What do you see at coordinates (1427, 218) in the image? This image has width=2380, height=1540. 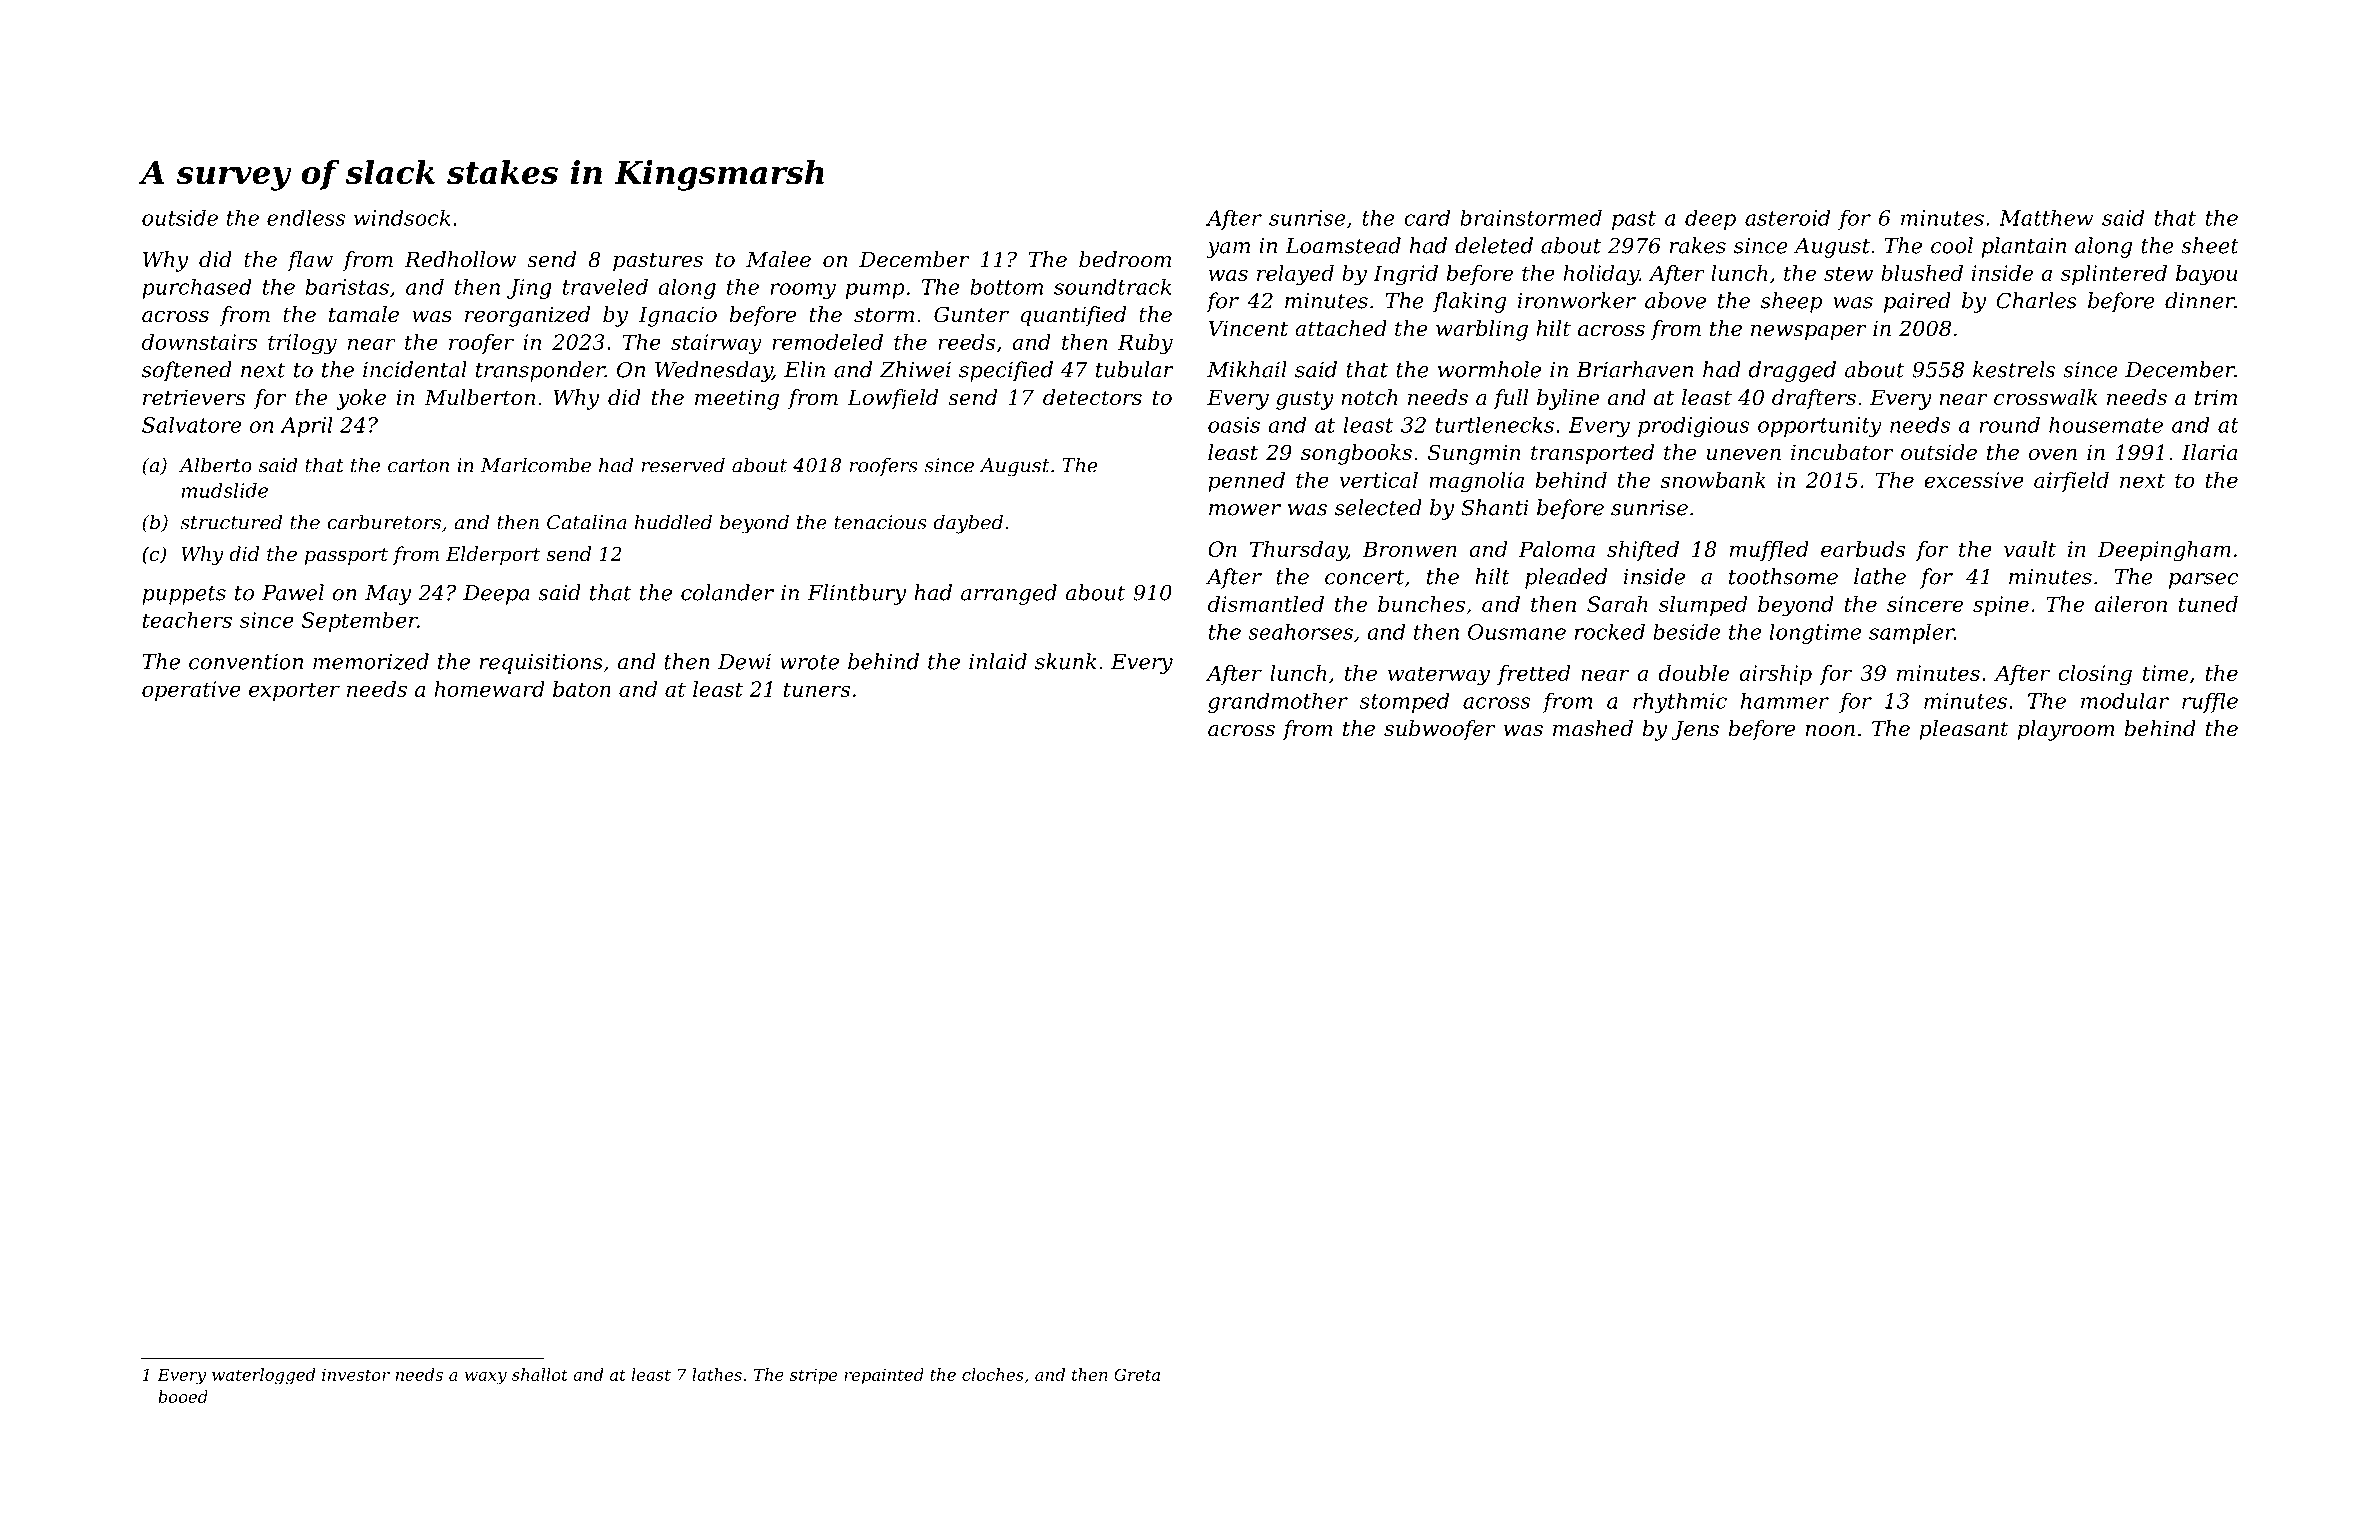 I see `card` at bounding box center [1427, 218].
